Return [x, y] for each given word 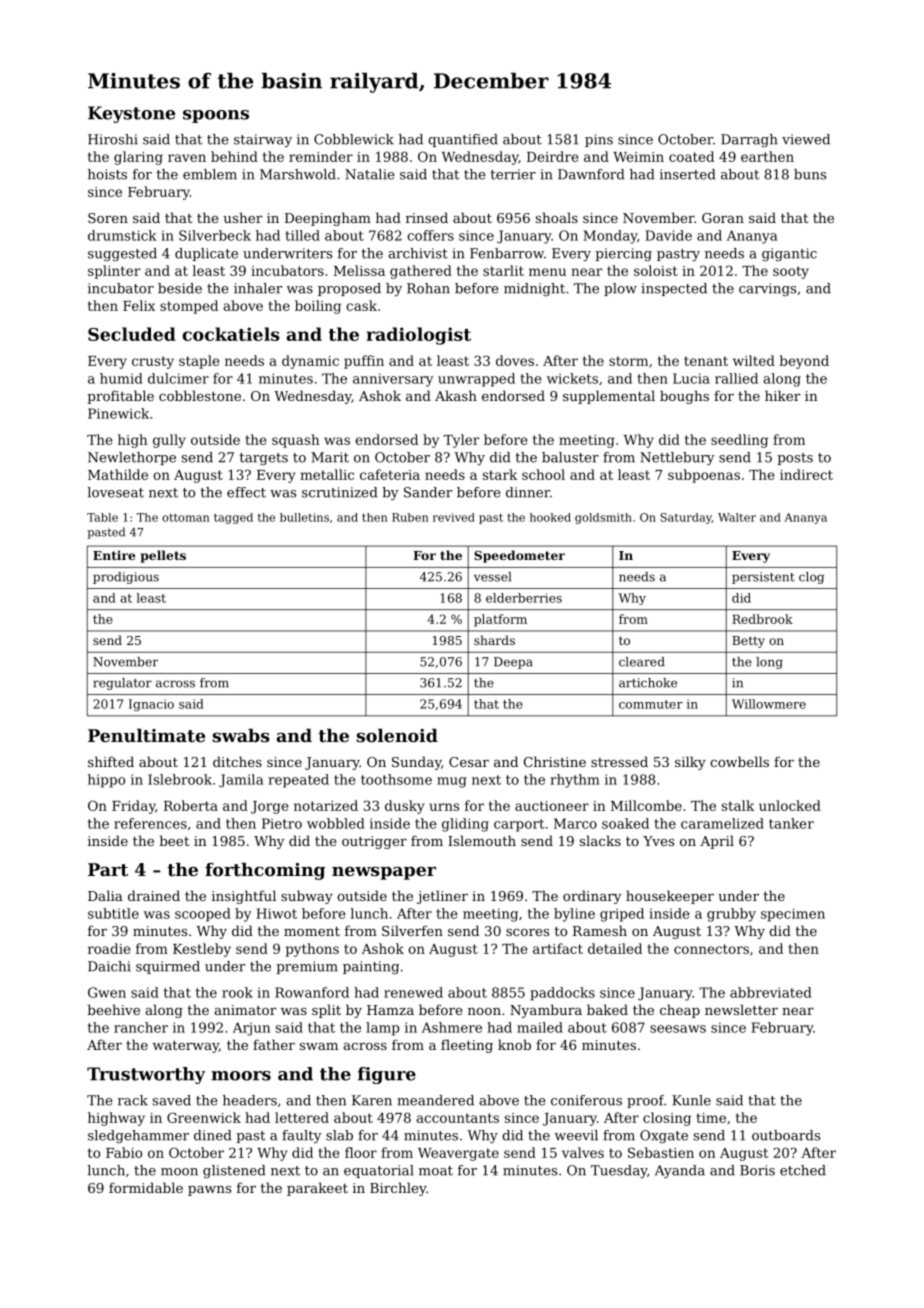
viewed [806, 139]
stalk [738, 805]
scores [527, 932]
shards [494, 640]
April [717, 842]
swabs [241, 735]
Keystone [131, 114]
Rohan [428, 288]
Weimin [638, 157]
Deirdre [552, 156]
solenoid [397, 735]
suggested [122, 254]
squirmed [168, 967]
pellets [163, 556]
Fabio [124, 1152]
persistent [763, 578]
